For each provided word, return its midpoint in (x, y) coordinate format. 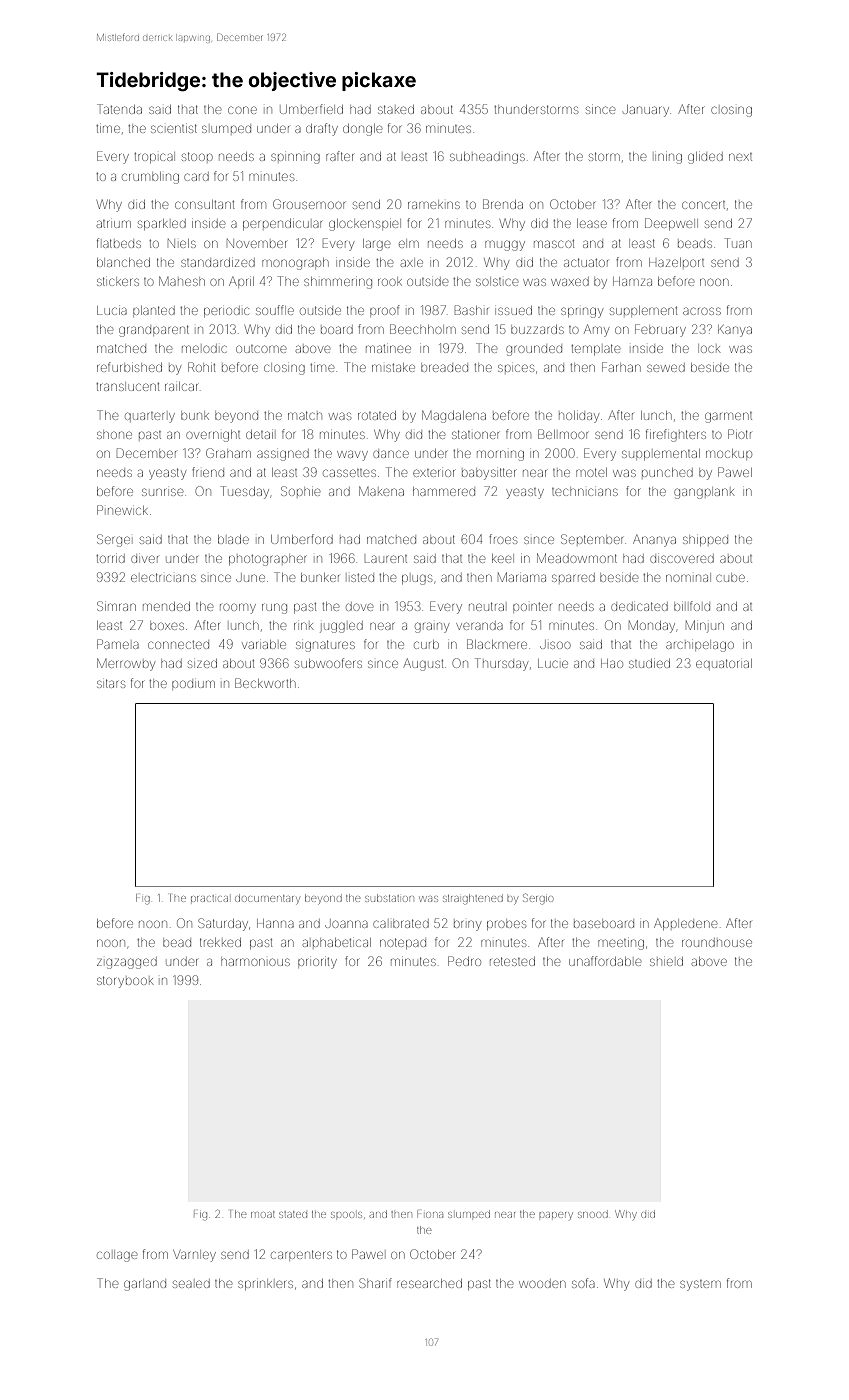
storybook (125, 982)
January (646, 111)
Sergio (538, 899)
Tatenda (119, 109)
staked (396, 109)
